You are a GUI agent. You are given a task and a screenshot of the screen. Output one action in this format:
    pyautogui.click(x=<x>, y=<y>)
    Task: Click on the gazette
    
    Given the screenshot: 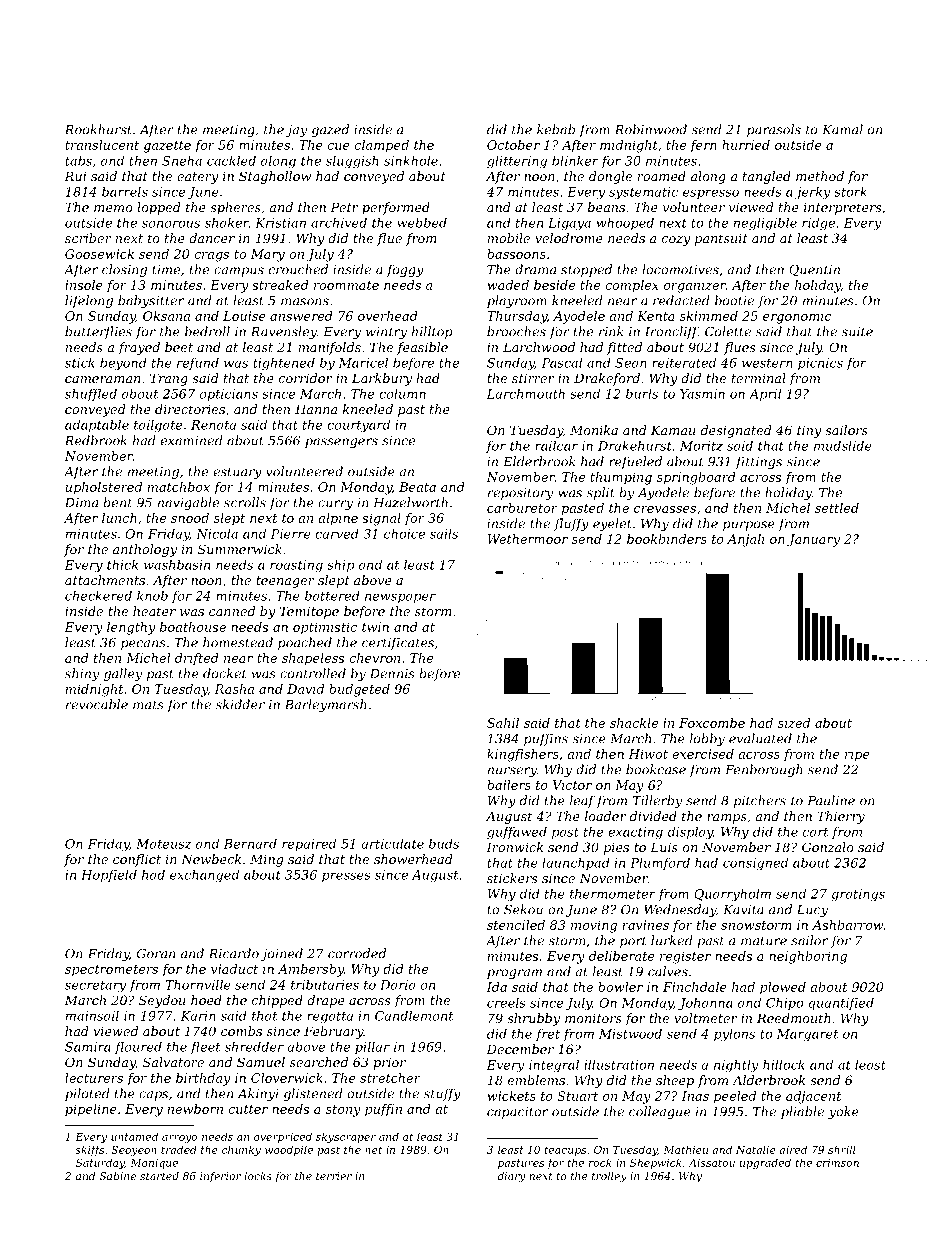 What is the action you would take?
    pyautogui.click(x=167, y=147)
